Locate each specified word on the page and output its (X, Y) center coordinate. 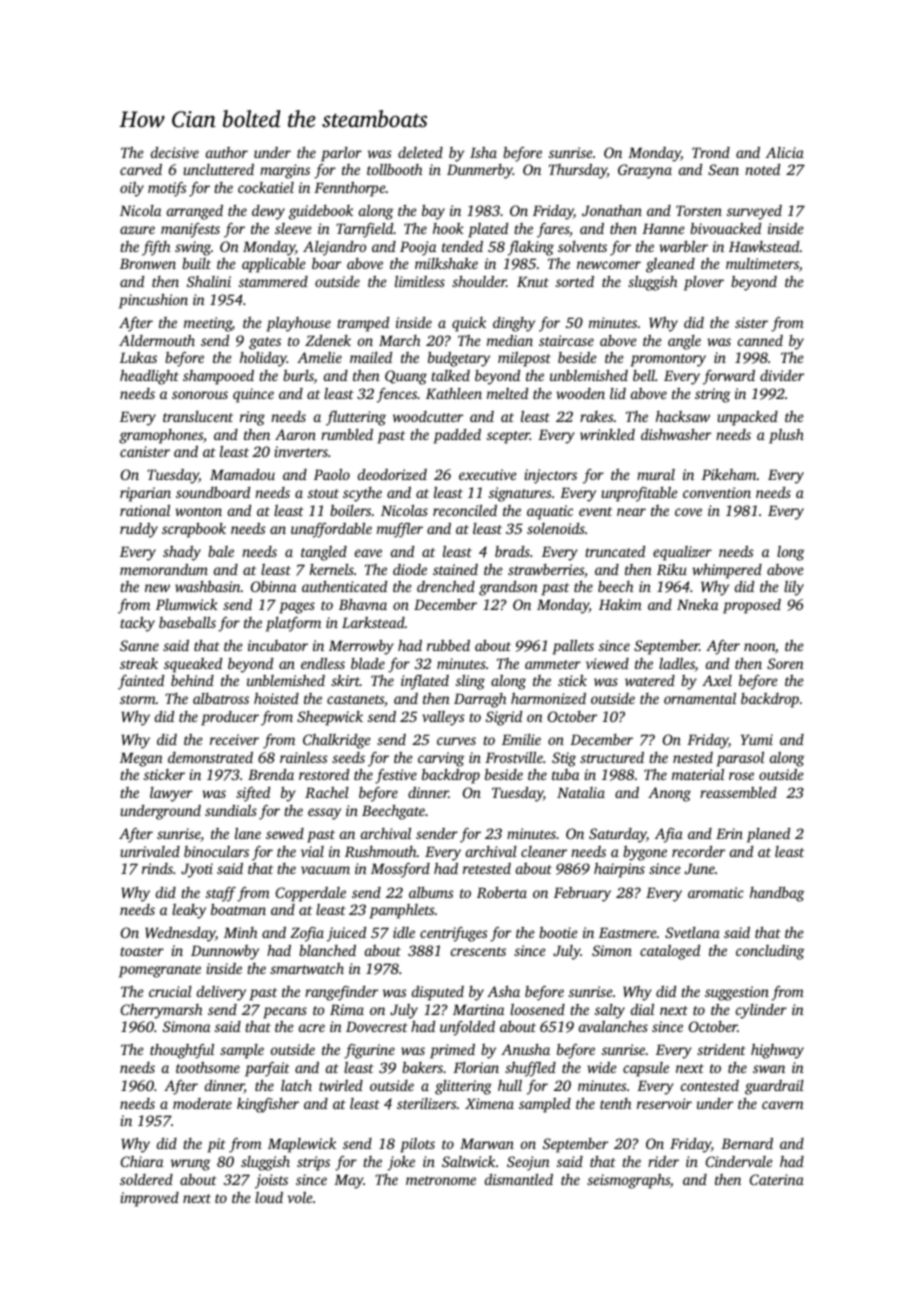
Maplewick (302, 1145)
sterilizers (426, 1103)
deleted (420, 152)
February (582, 894)
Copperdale (311, 894)
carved (141, 169)
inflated (425, 682)
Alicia (785, 152)
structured (612, 757)
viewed (607, 663)
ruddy (139, 530)
